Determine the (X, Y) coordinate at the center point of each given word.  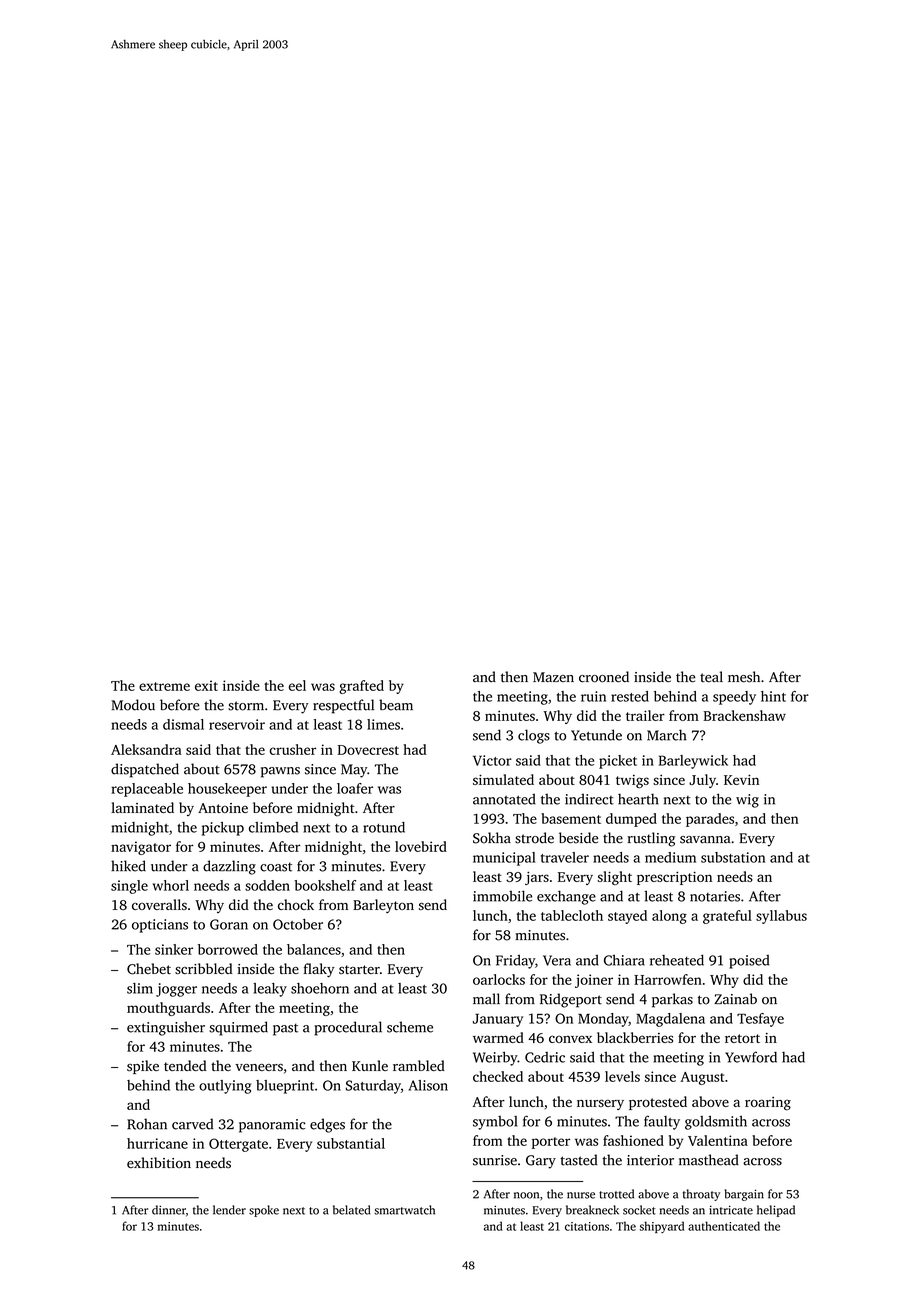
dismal (183, 724)
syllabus (781, 917)
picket (618, 762)
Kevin (741, 779)
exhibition (159, 1162)
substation (733, 857)
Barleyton (383, 906)
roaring (768, 1104)
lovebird (421, 846)
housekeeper (227, 790)
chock (296, 904)
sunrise (495, 1160)
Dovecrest (368, 750)
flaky (319, 970)
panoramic (272, 1126)
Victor (492, 760)
